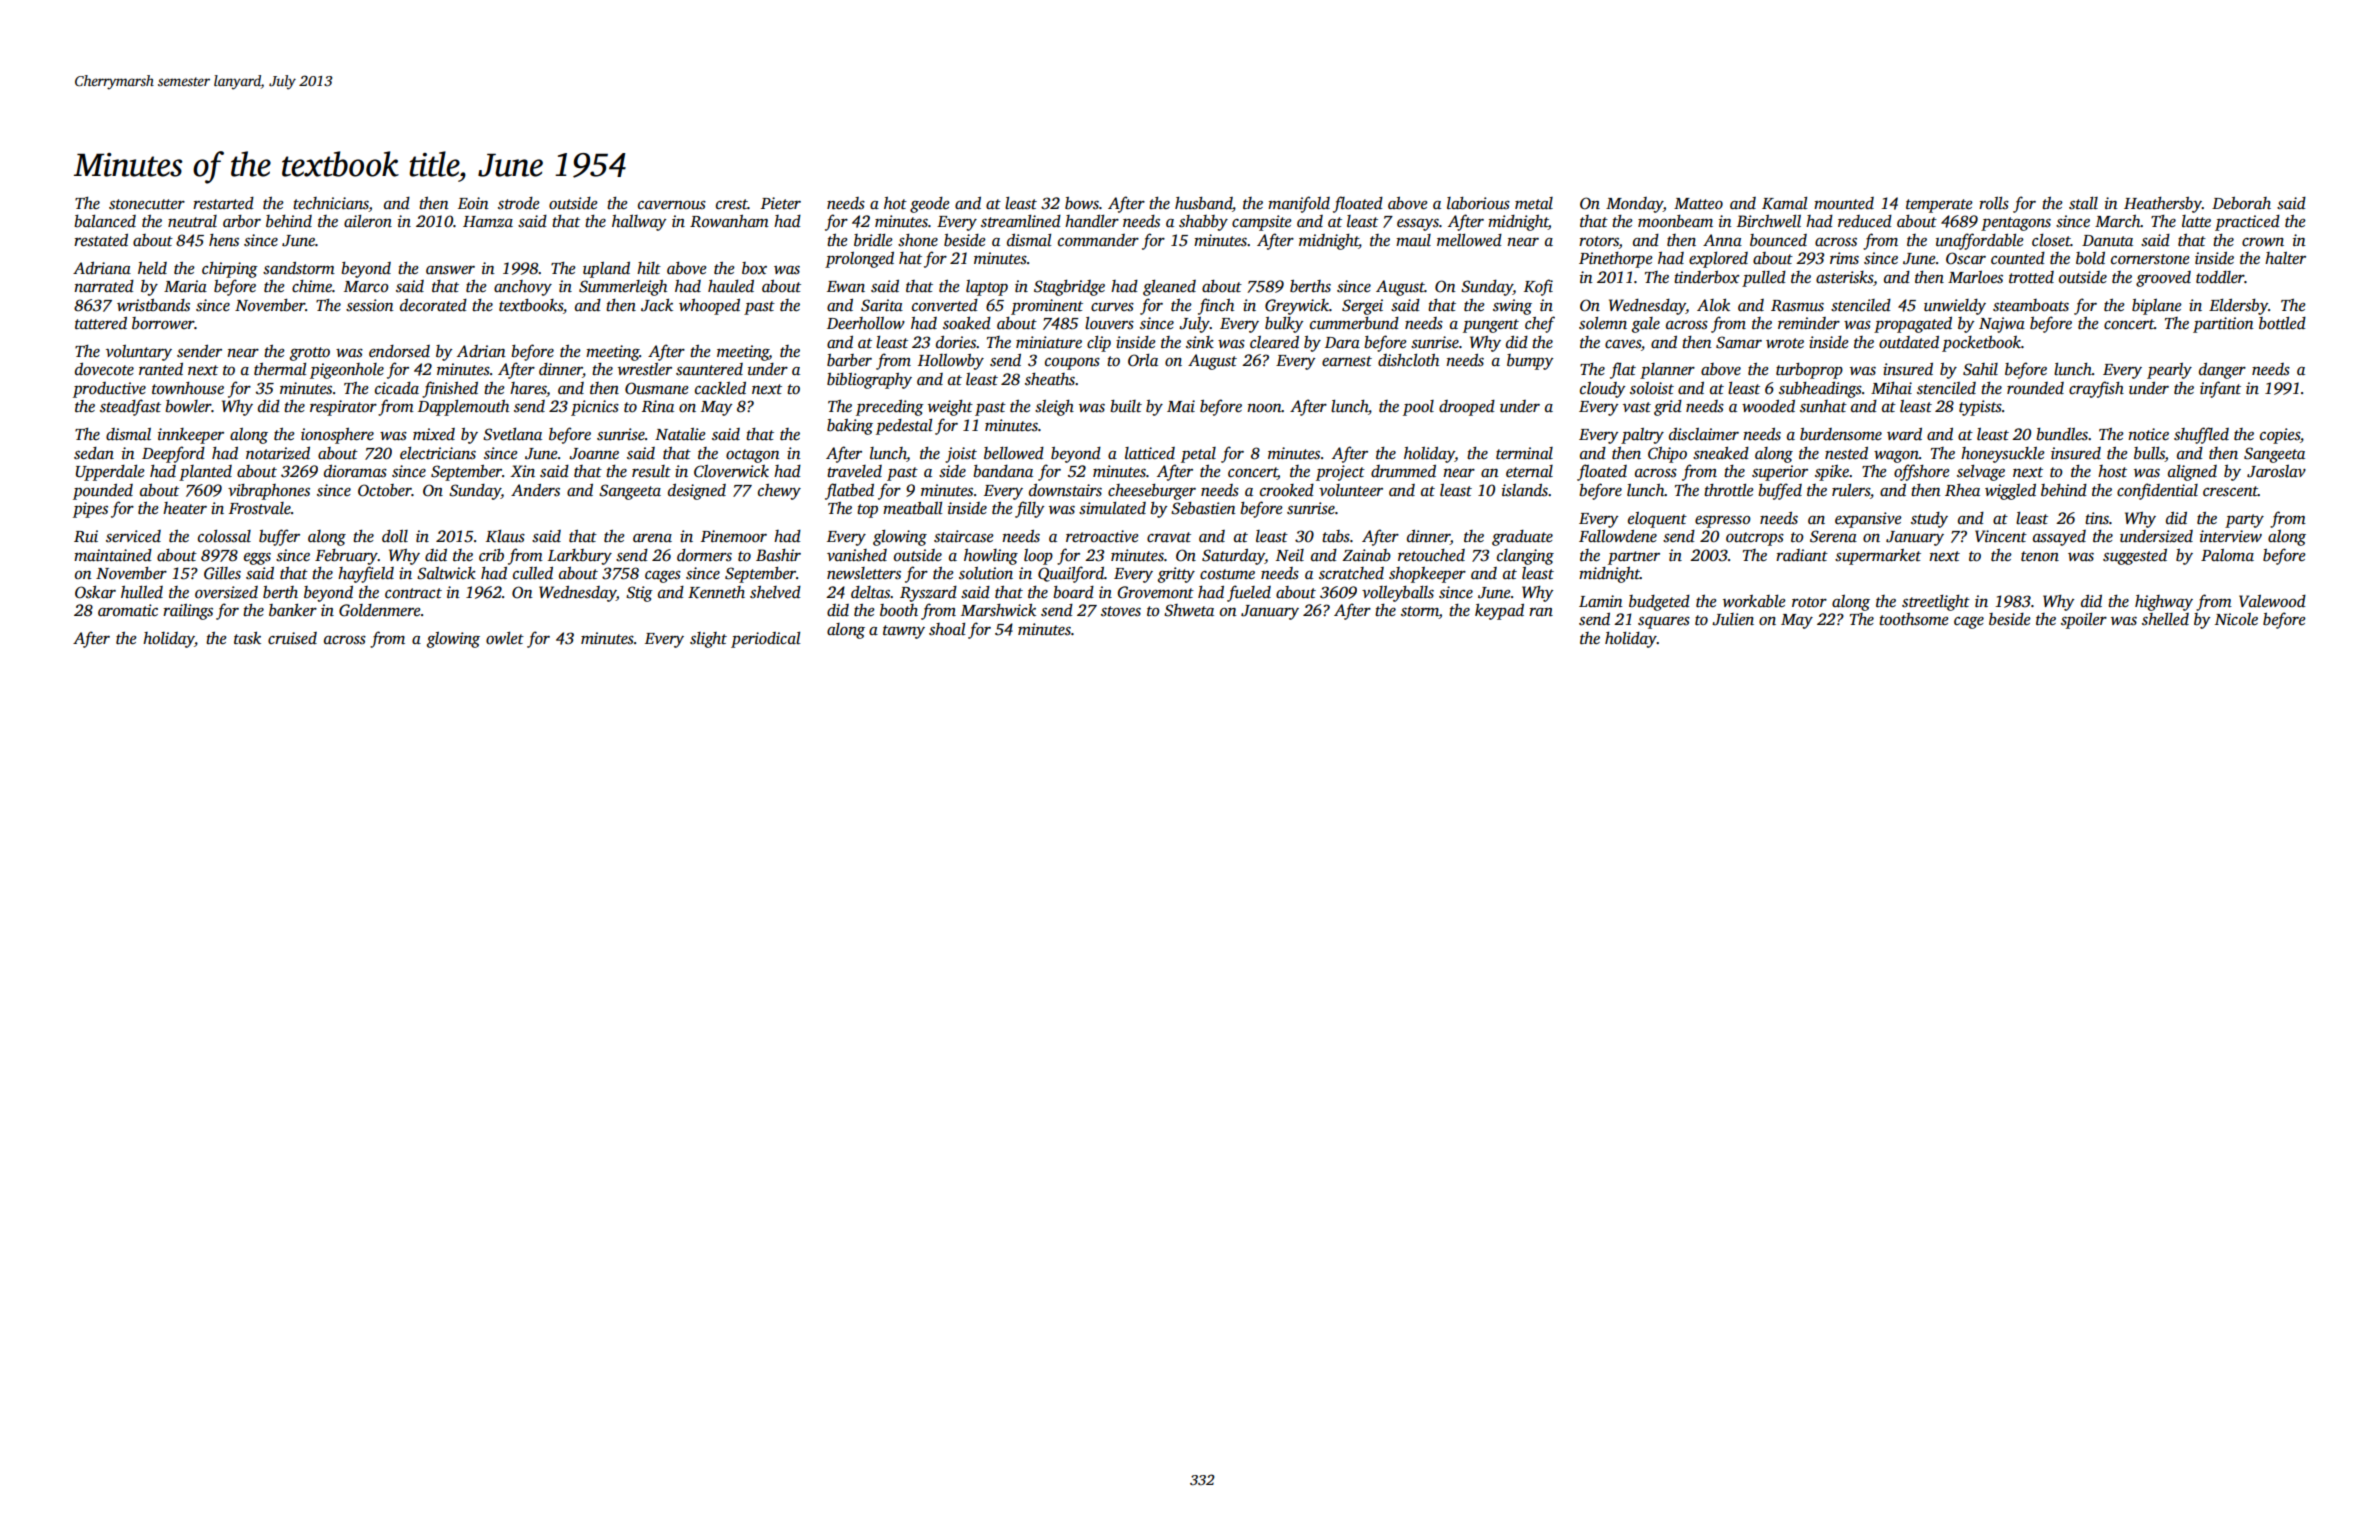 The width and height of the document is (2380, 1540). Describe the element at coordinates (1780, 491) in the document. I see `buffed` at that location.
